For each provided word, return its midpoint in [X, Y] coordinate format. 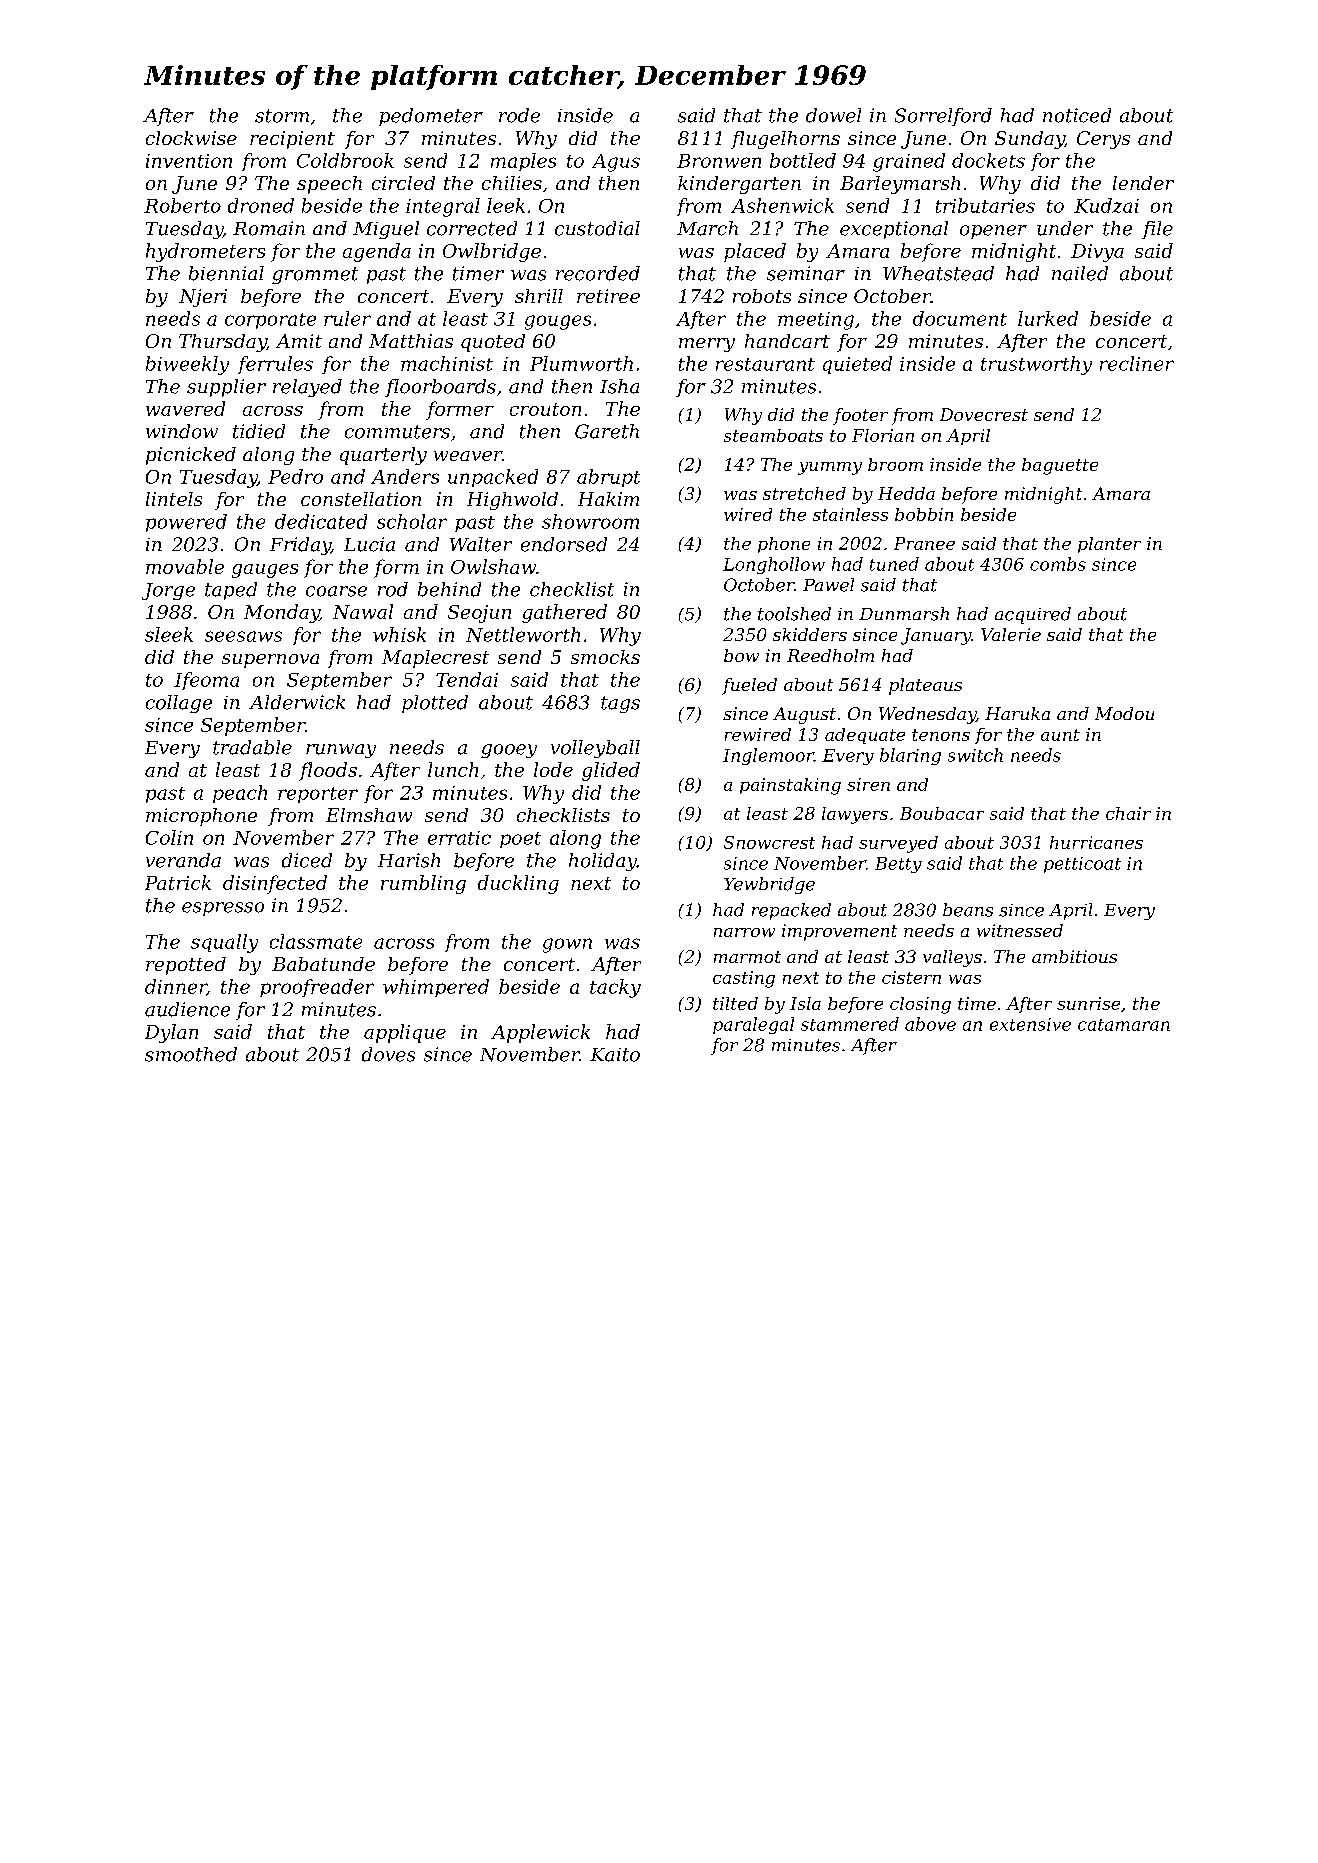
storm [282, 116]
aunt [1060, 735]
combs [1058, 564]
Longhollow [774, 565]
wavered [185, 408]
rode [519, 115]
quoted [493, 343]
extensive [1030, 1024]
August [804, 715]
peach [240, 794]
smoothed [191, 1054]
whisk [399, 634]
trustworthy [1036, 365]
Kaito [615, 1055]
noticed [1077, 115]
